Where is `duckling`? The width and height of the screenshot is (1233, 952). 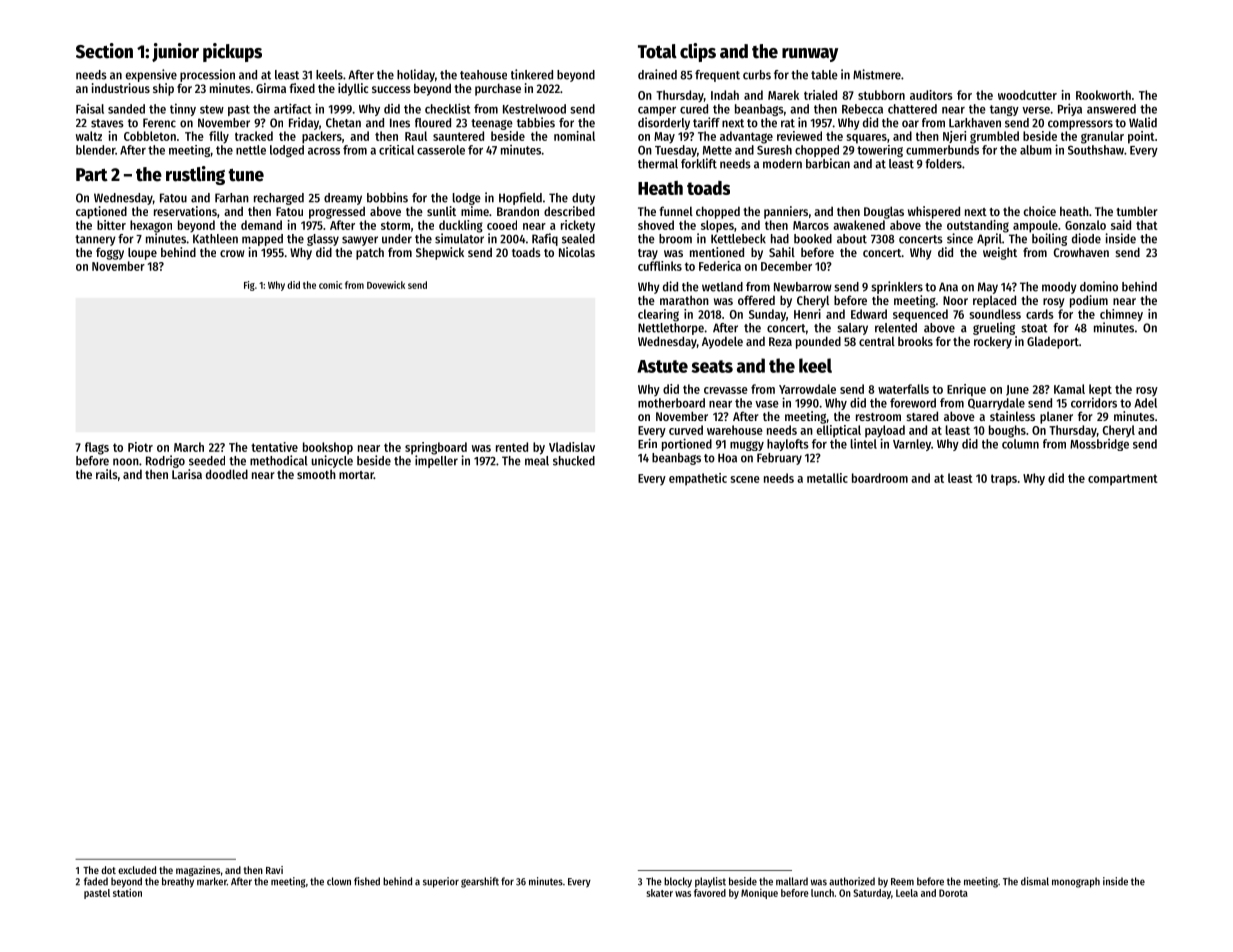 duckling is located at coordinates (461, 226).
